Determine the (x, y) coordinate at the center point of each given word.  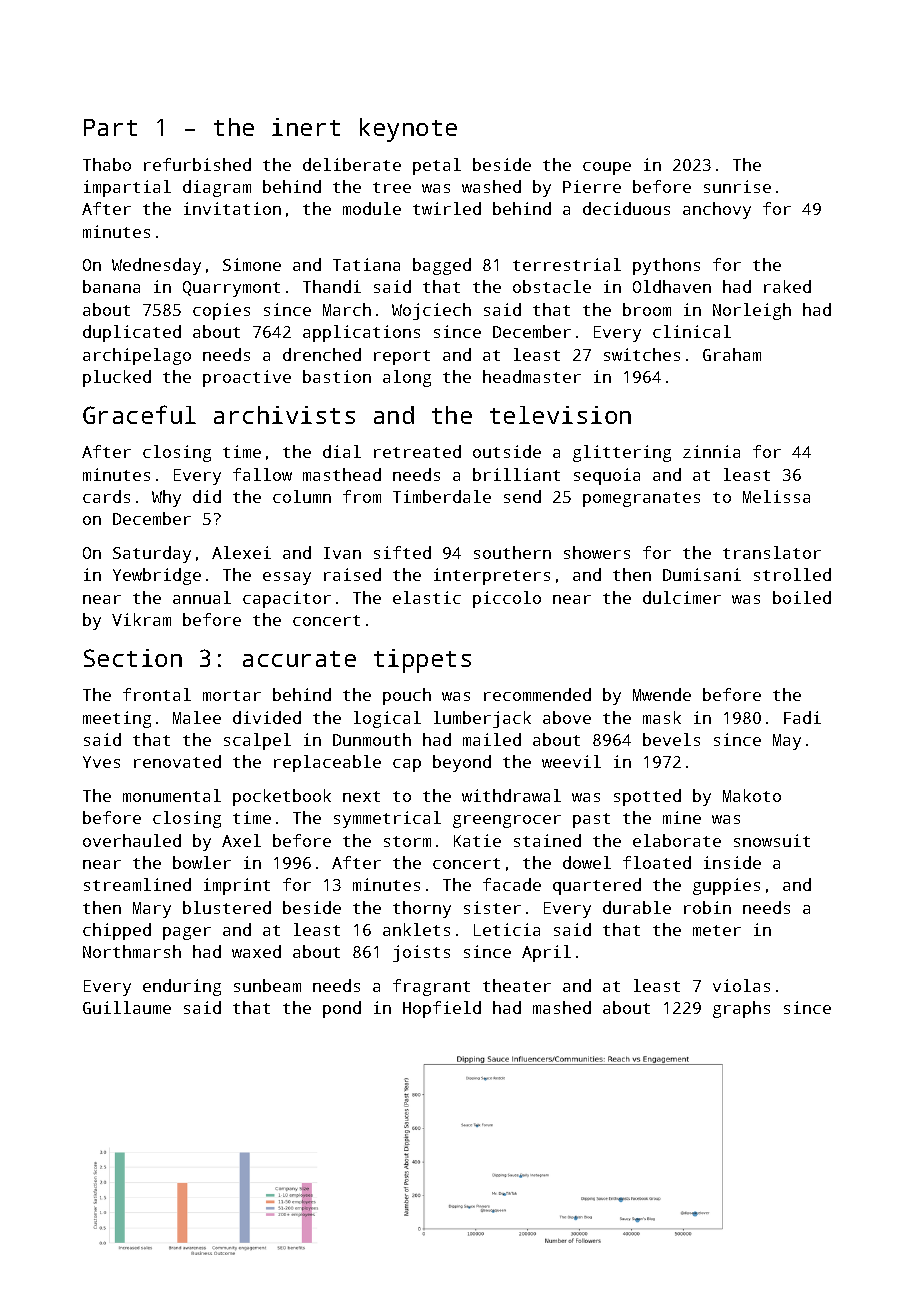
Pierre (592, 186)
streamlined (137, 884)
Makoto (752, 795)
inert (306, 127)
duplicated (132, 333)
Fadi (802, 717)
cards (106, 496)
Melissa (776, 496)
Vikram (141, 619)
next (361, 796)
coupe (607, 168)
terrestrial (567, 264)
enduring (182, 987)
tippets (422, 661)
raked (787, 286)
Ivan (342, 553)
